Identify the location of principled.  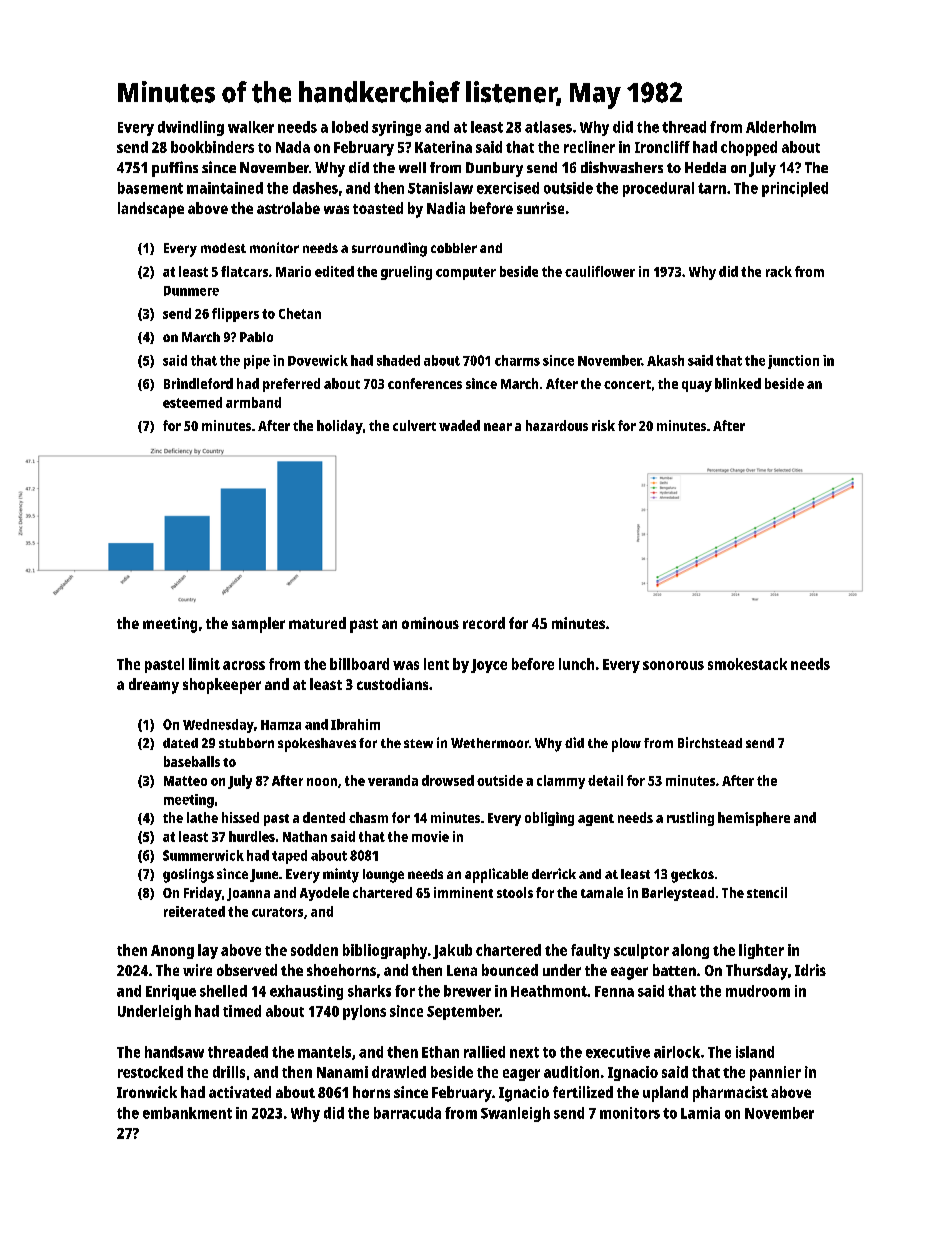
(795, 189).
